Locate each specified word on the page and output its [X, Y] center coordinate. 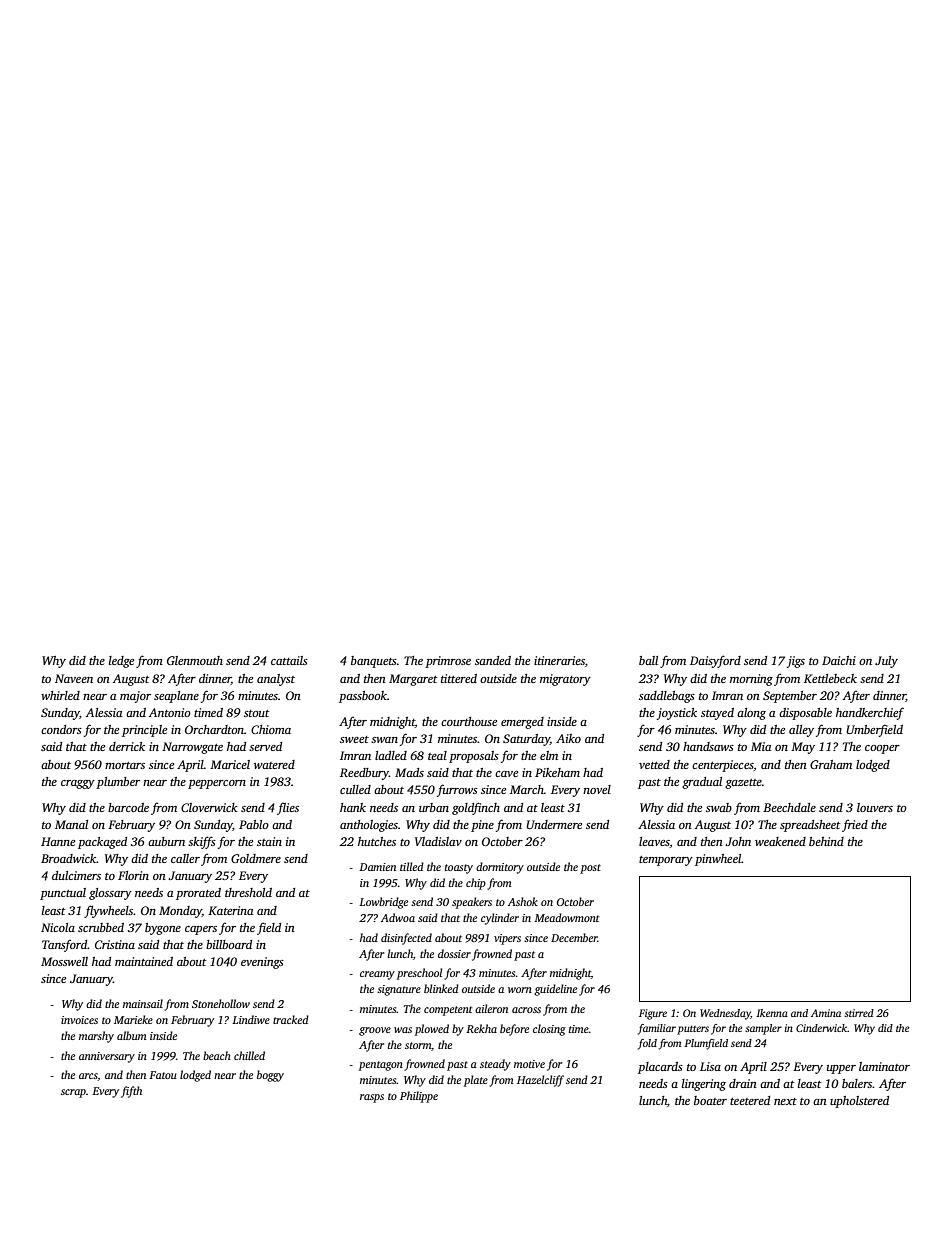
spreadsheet [810, 826]
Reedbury [364, 774]
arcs [88, 1077]
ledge [121, 662]
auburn [166, 841]
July [886, 662]
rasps [372, 1098]
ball [648, 660]
